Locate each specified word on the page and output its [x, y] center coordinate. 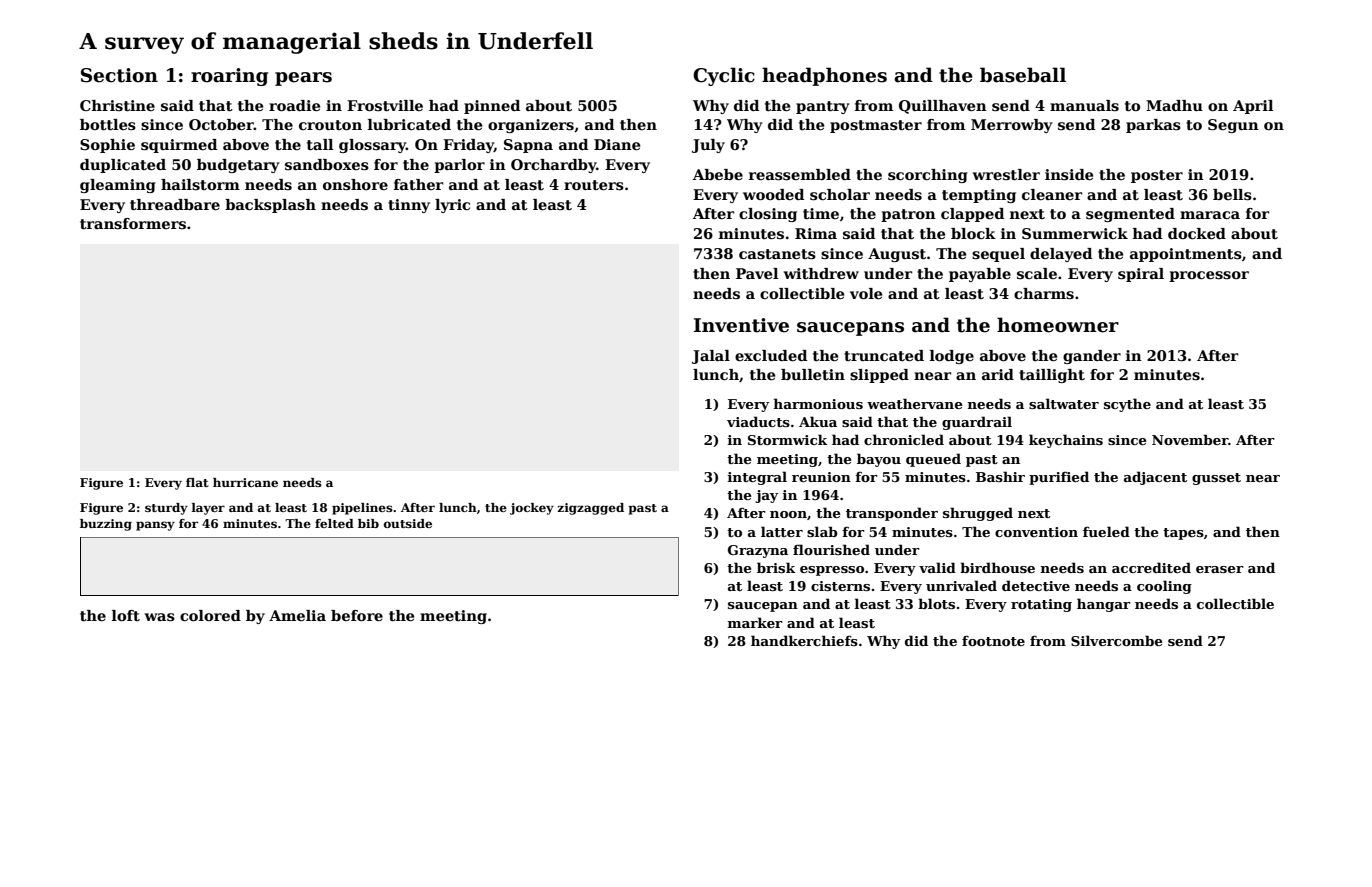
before [357, 615]
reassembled [800, 175]
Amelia [297, 615]
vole [866, 293]
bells [1232, 195]
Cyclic [724, 76]
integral [757, 478]
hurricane [245, 482]
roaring [229, 77]
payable [980, 275]
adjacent [1155, 478]
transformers [133, 223]
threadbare [175, 204]
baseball [1023, 75]
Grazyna [758, 551]
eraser [1220, 569]
